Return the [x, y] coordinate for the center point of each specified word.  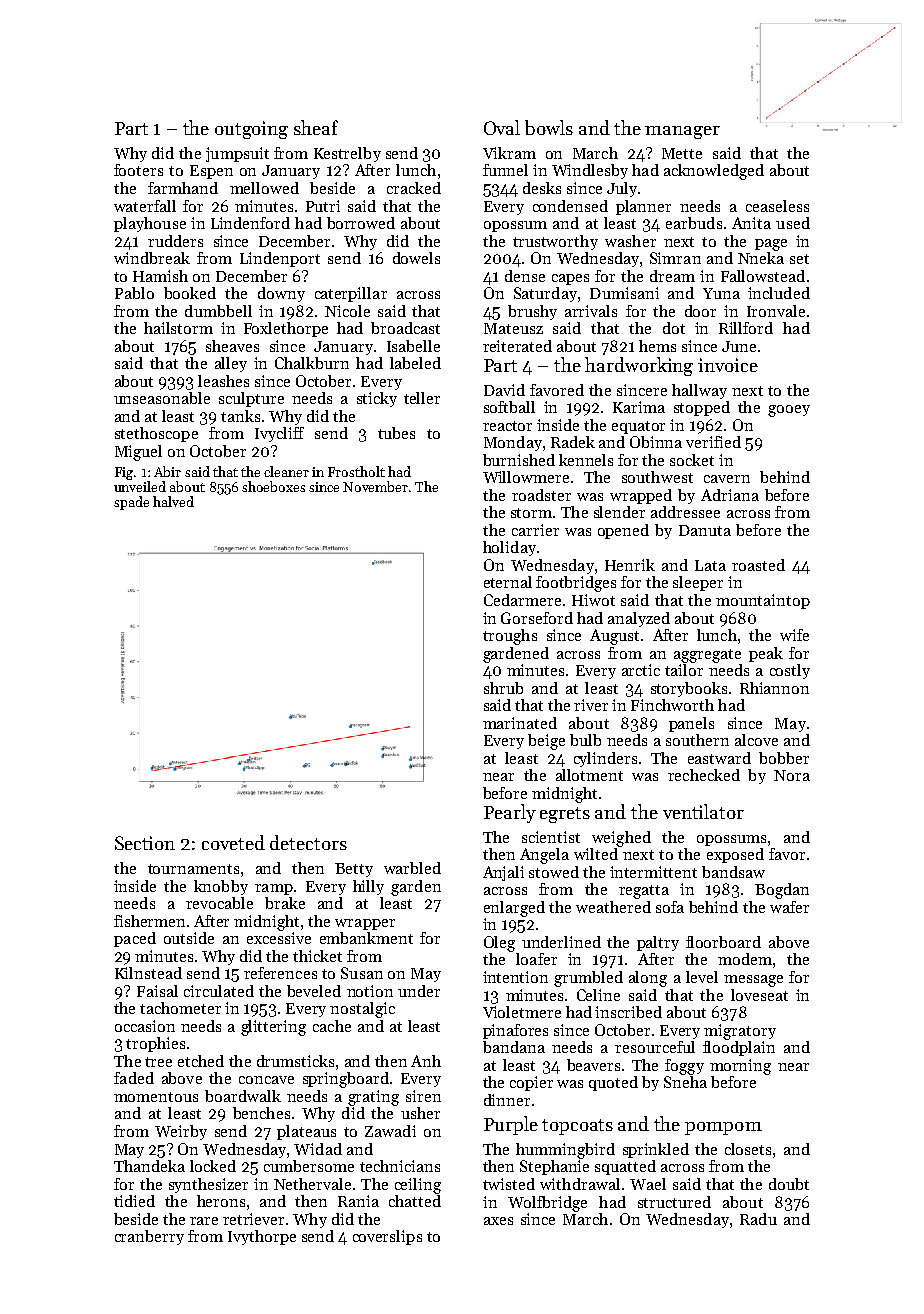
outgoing [251, 130]
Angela [544, 856]
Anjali [503, 873]
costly [790, 671]
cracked [414, 188]
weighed [621, 839]
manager [682, 132]
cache [332, 1026]
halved [173, 501]
